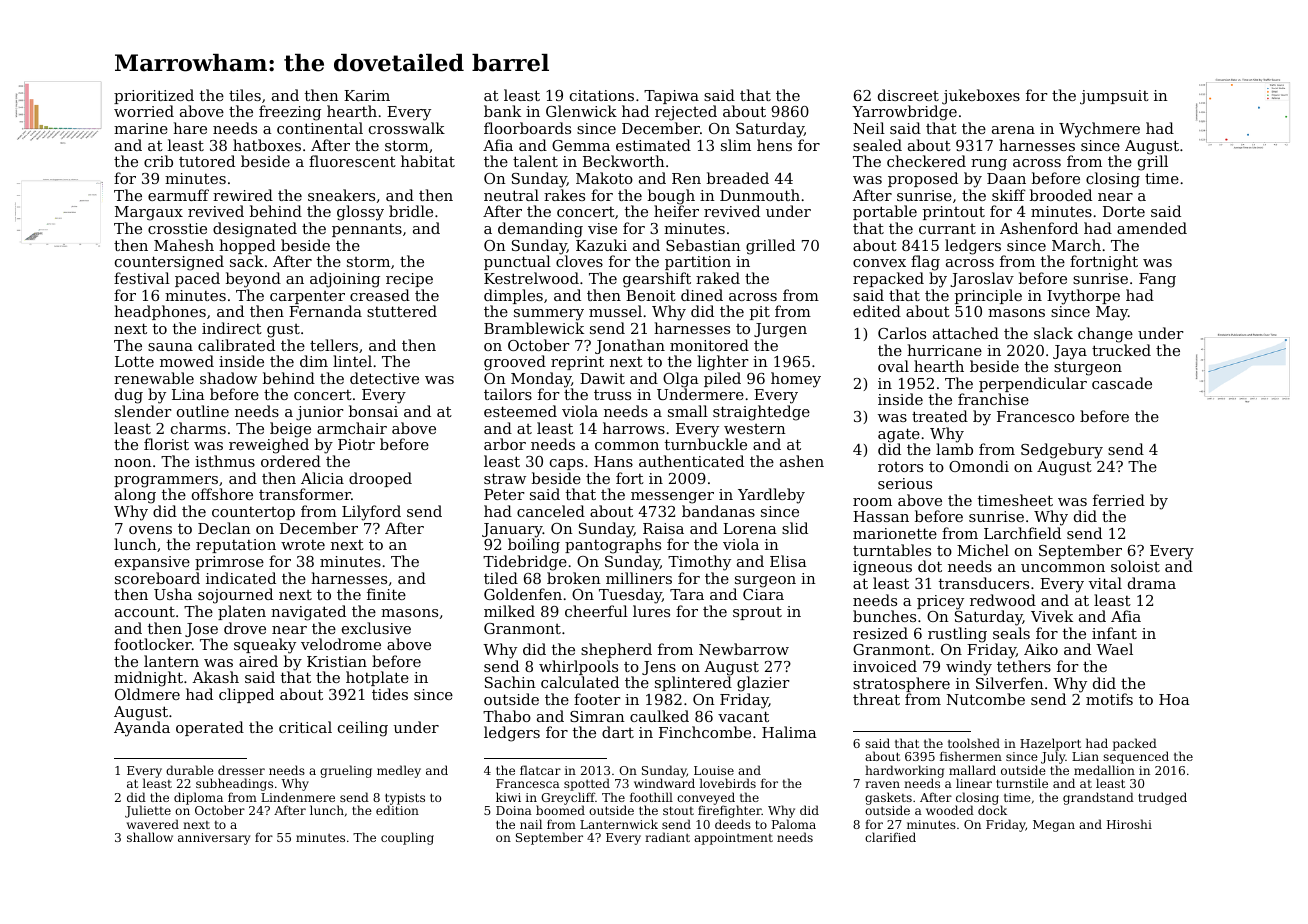  What do you see at coordinates (190, 128) in the image?
I see `hare` at bounding box center [190, 128].
